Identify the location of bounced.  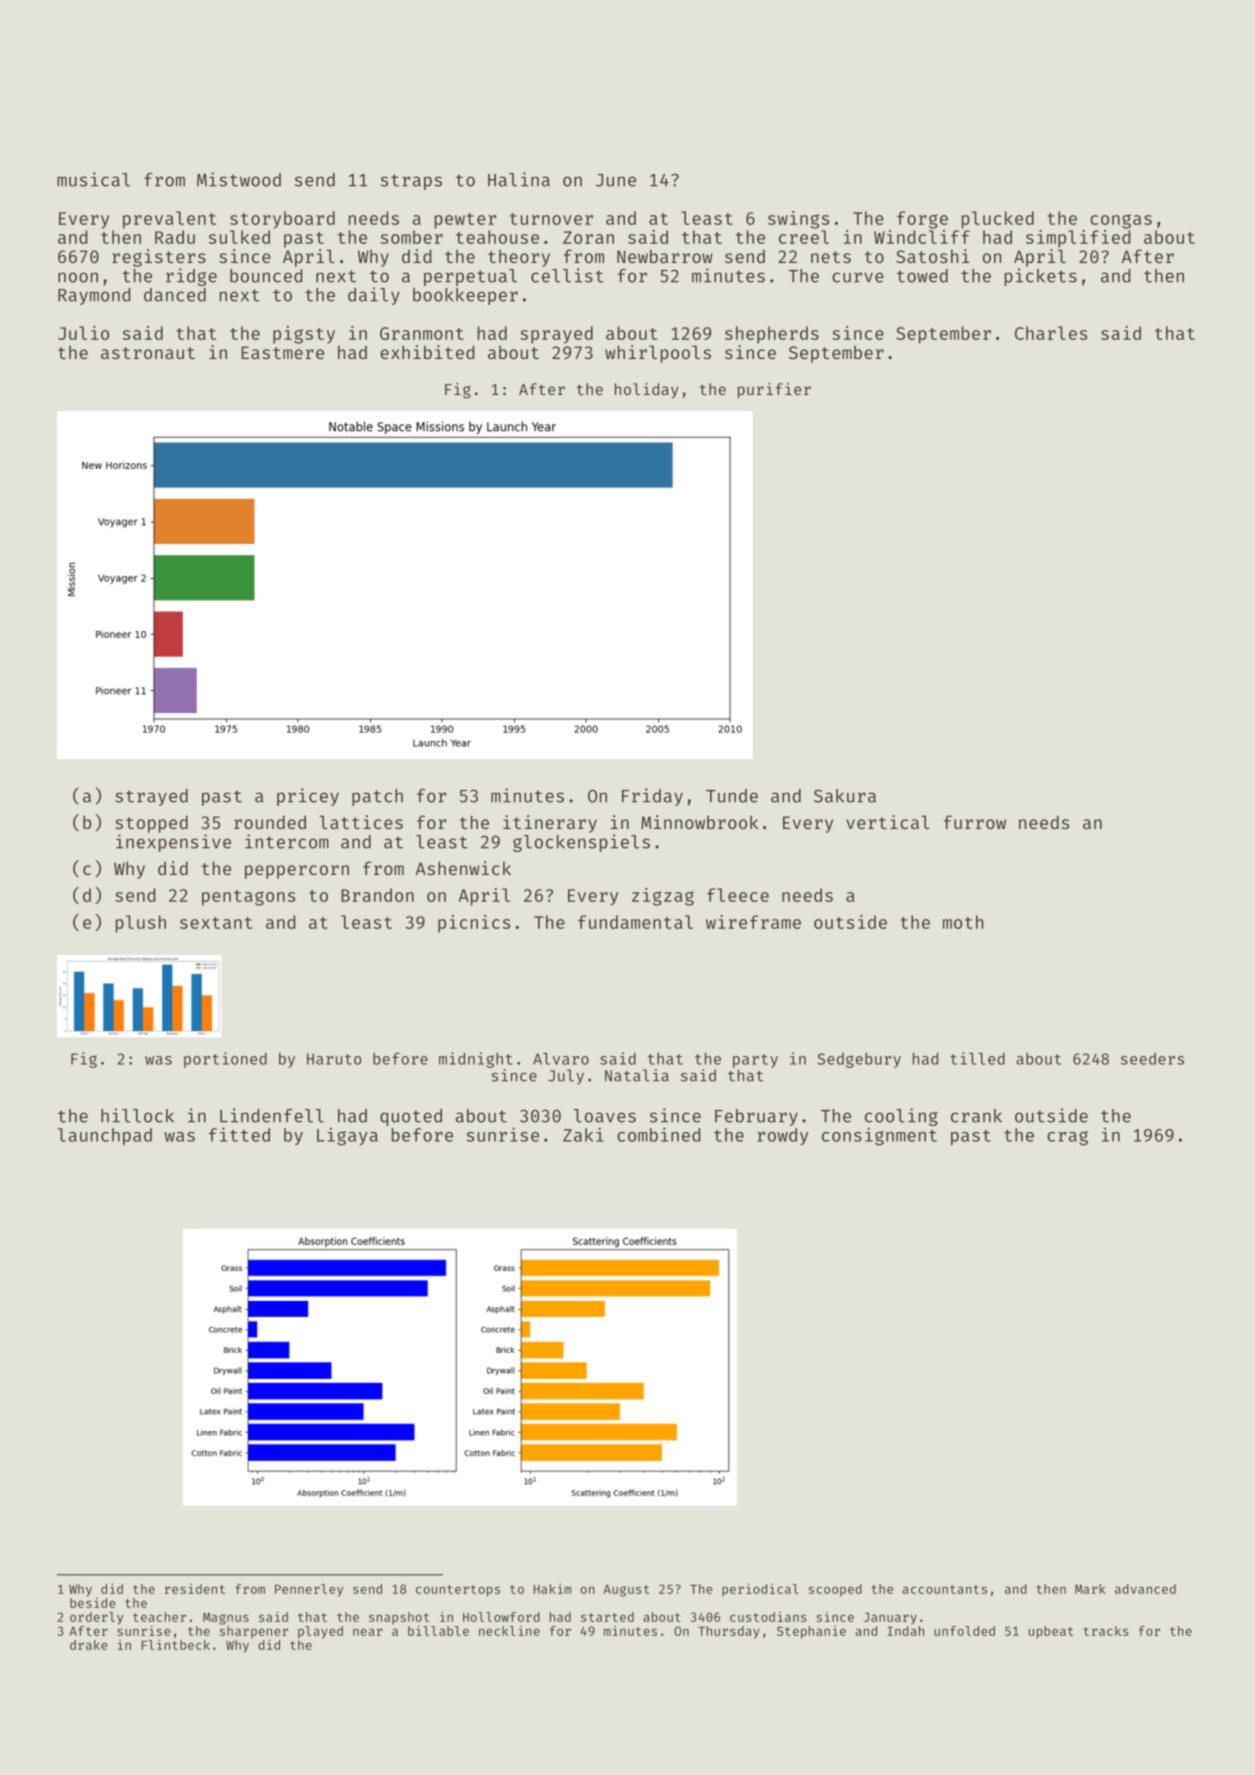
(266, 276).
